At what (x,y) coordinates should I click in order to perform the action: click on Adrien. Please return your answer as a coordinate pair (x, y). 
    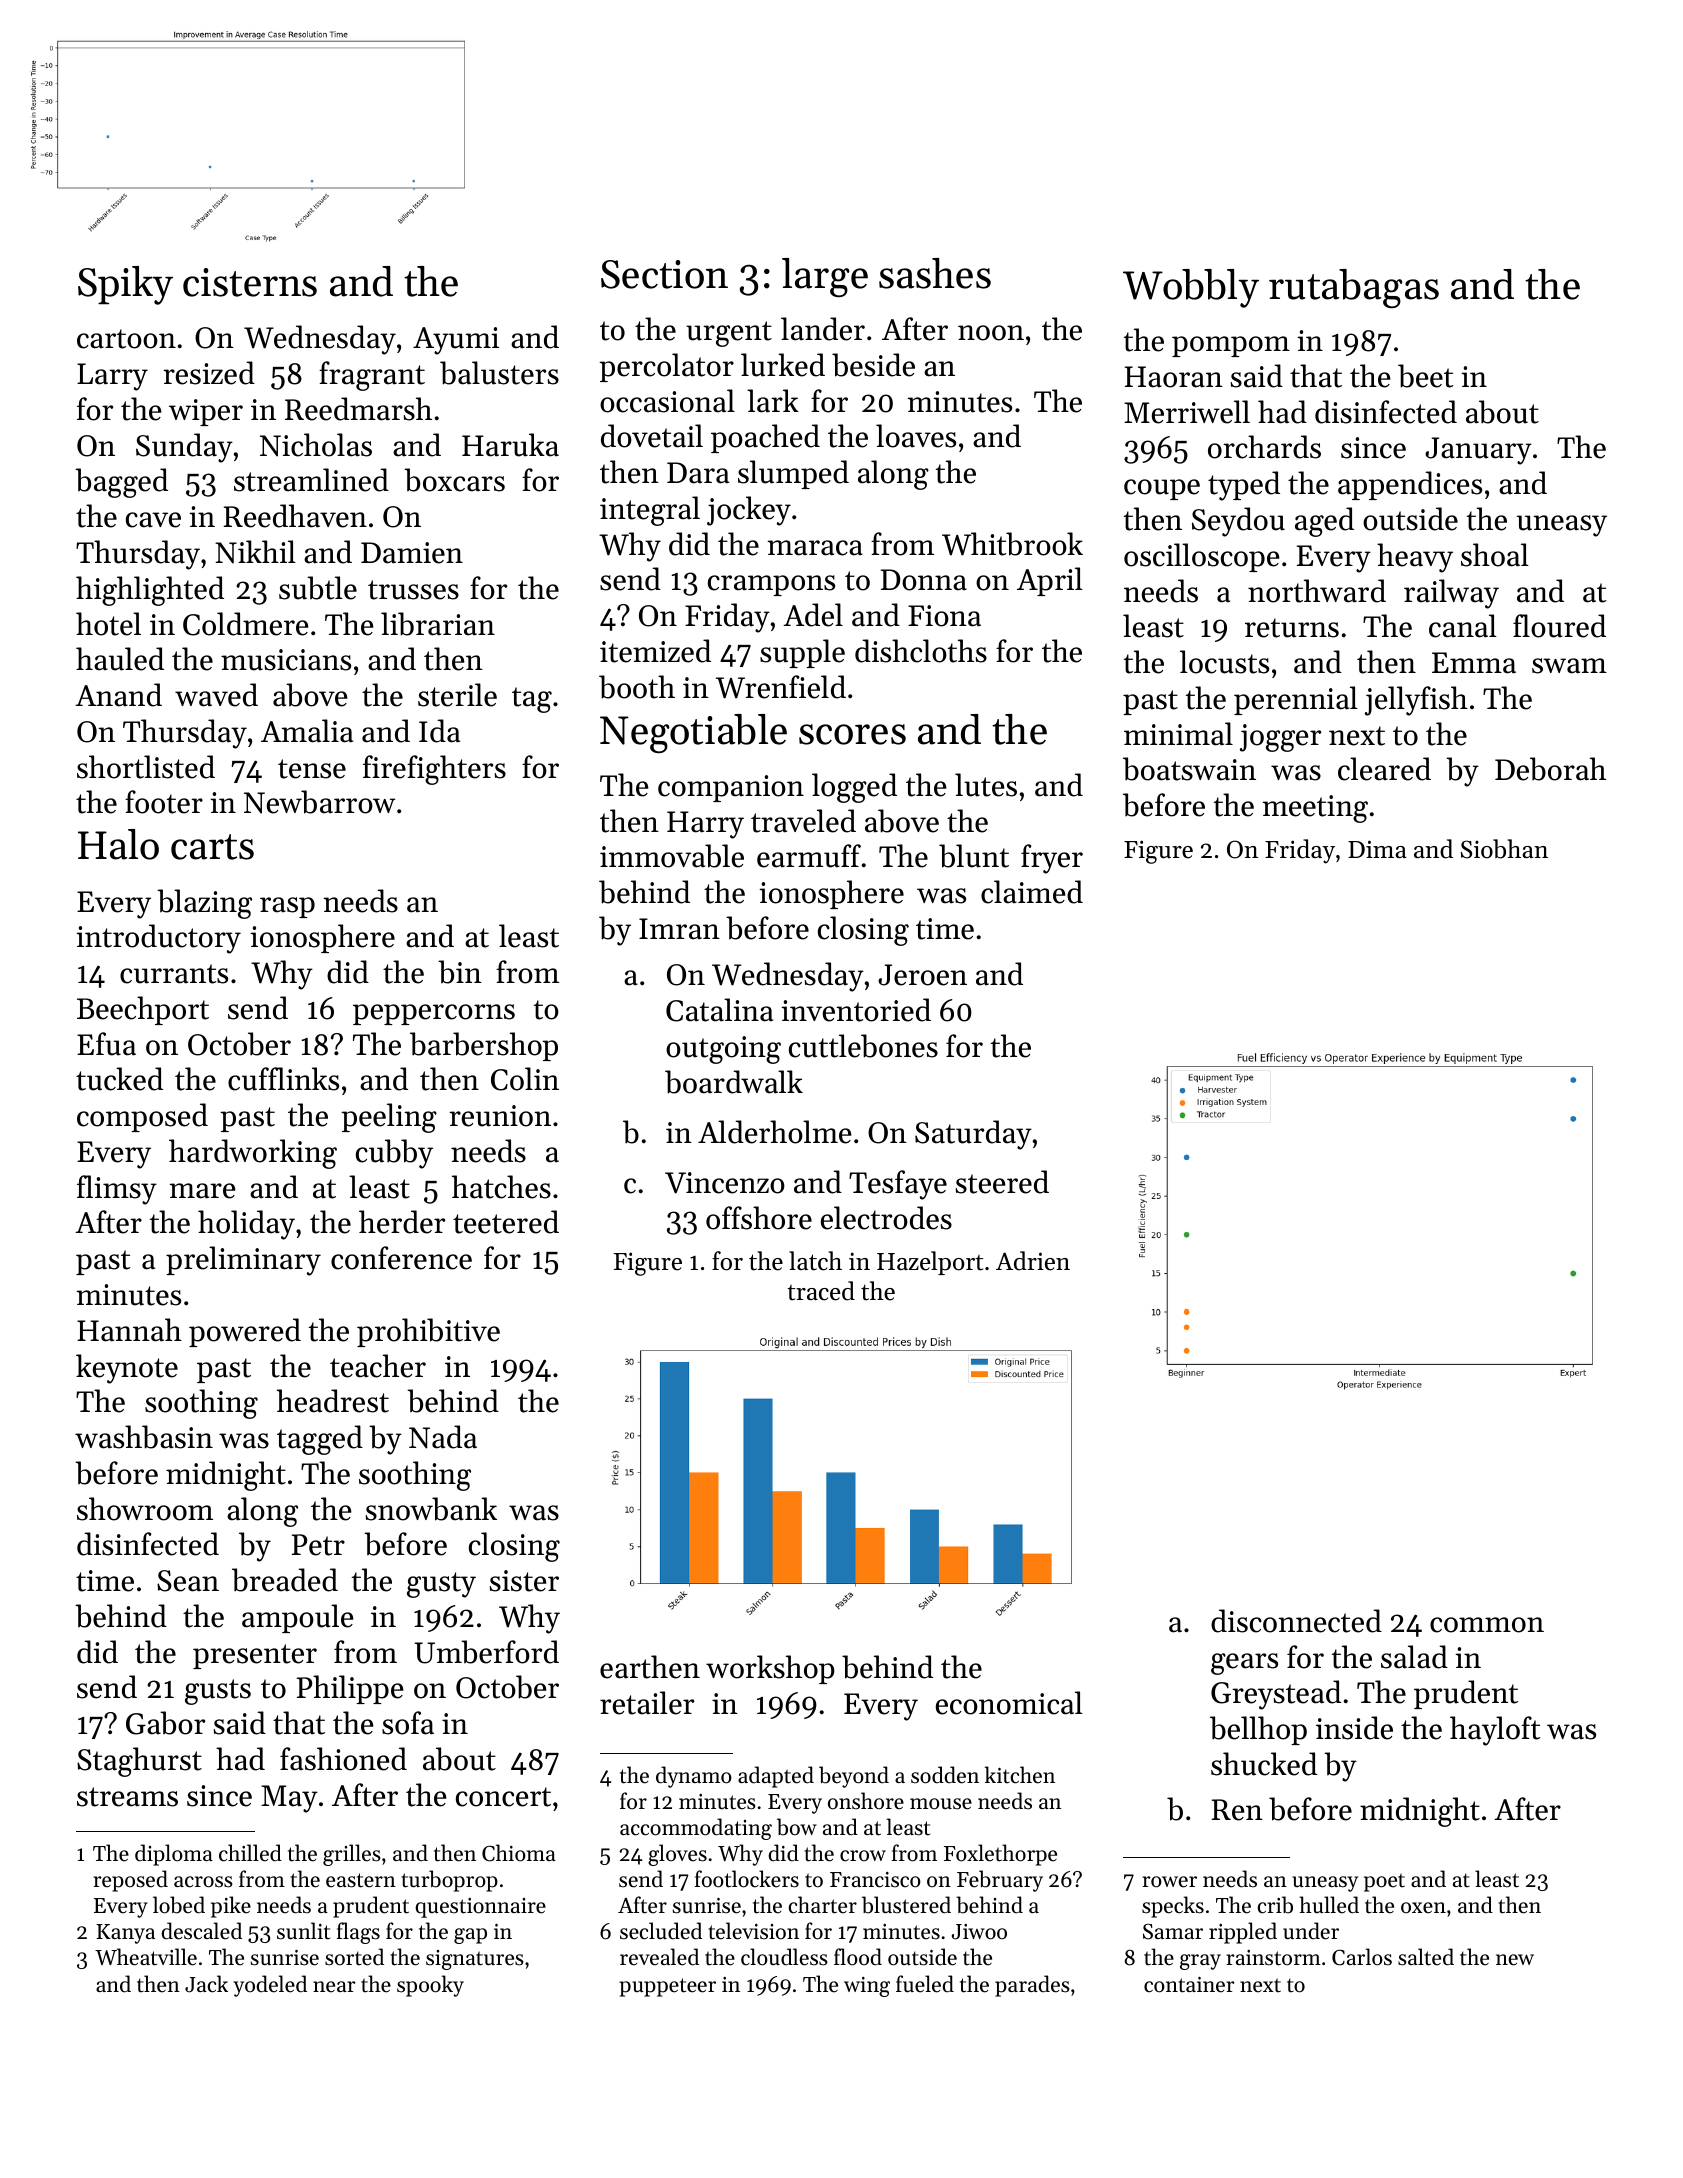
    Looking at the image, I should click on (1033, 1261).
